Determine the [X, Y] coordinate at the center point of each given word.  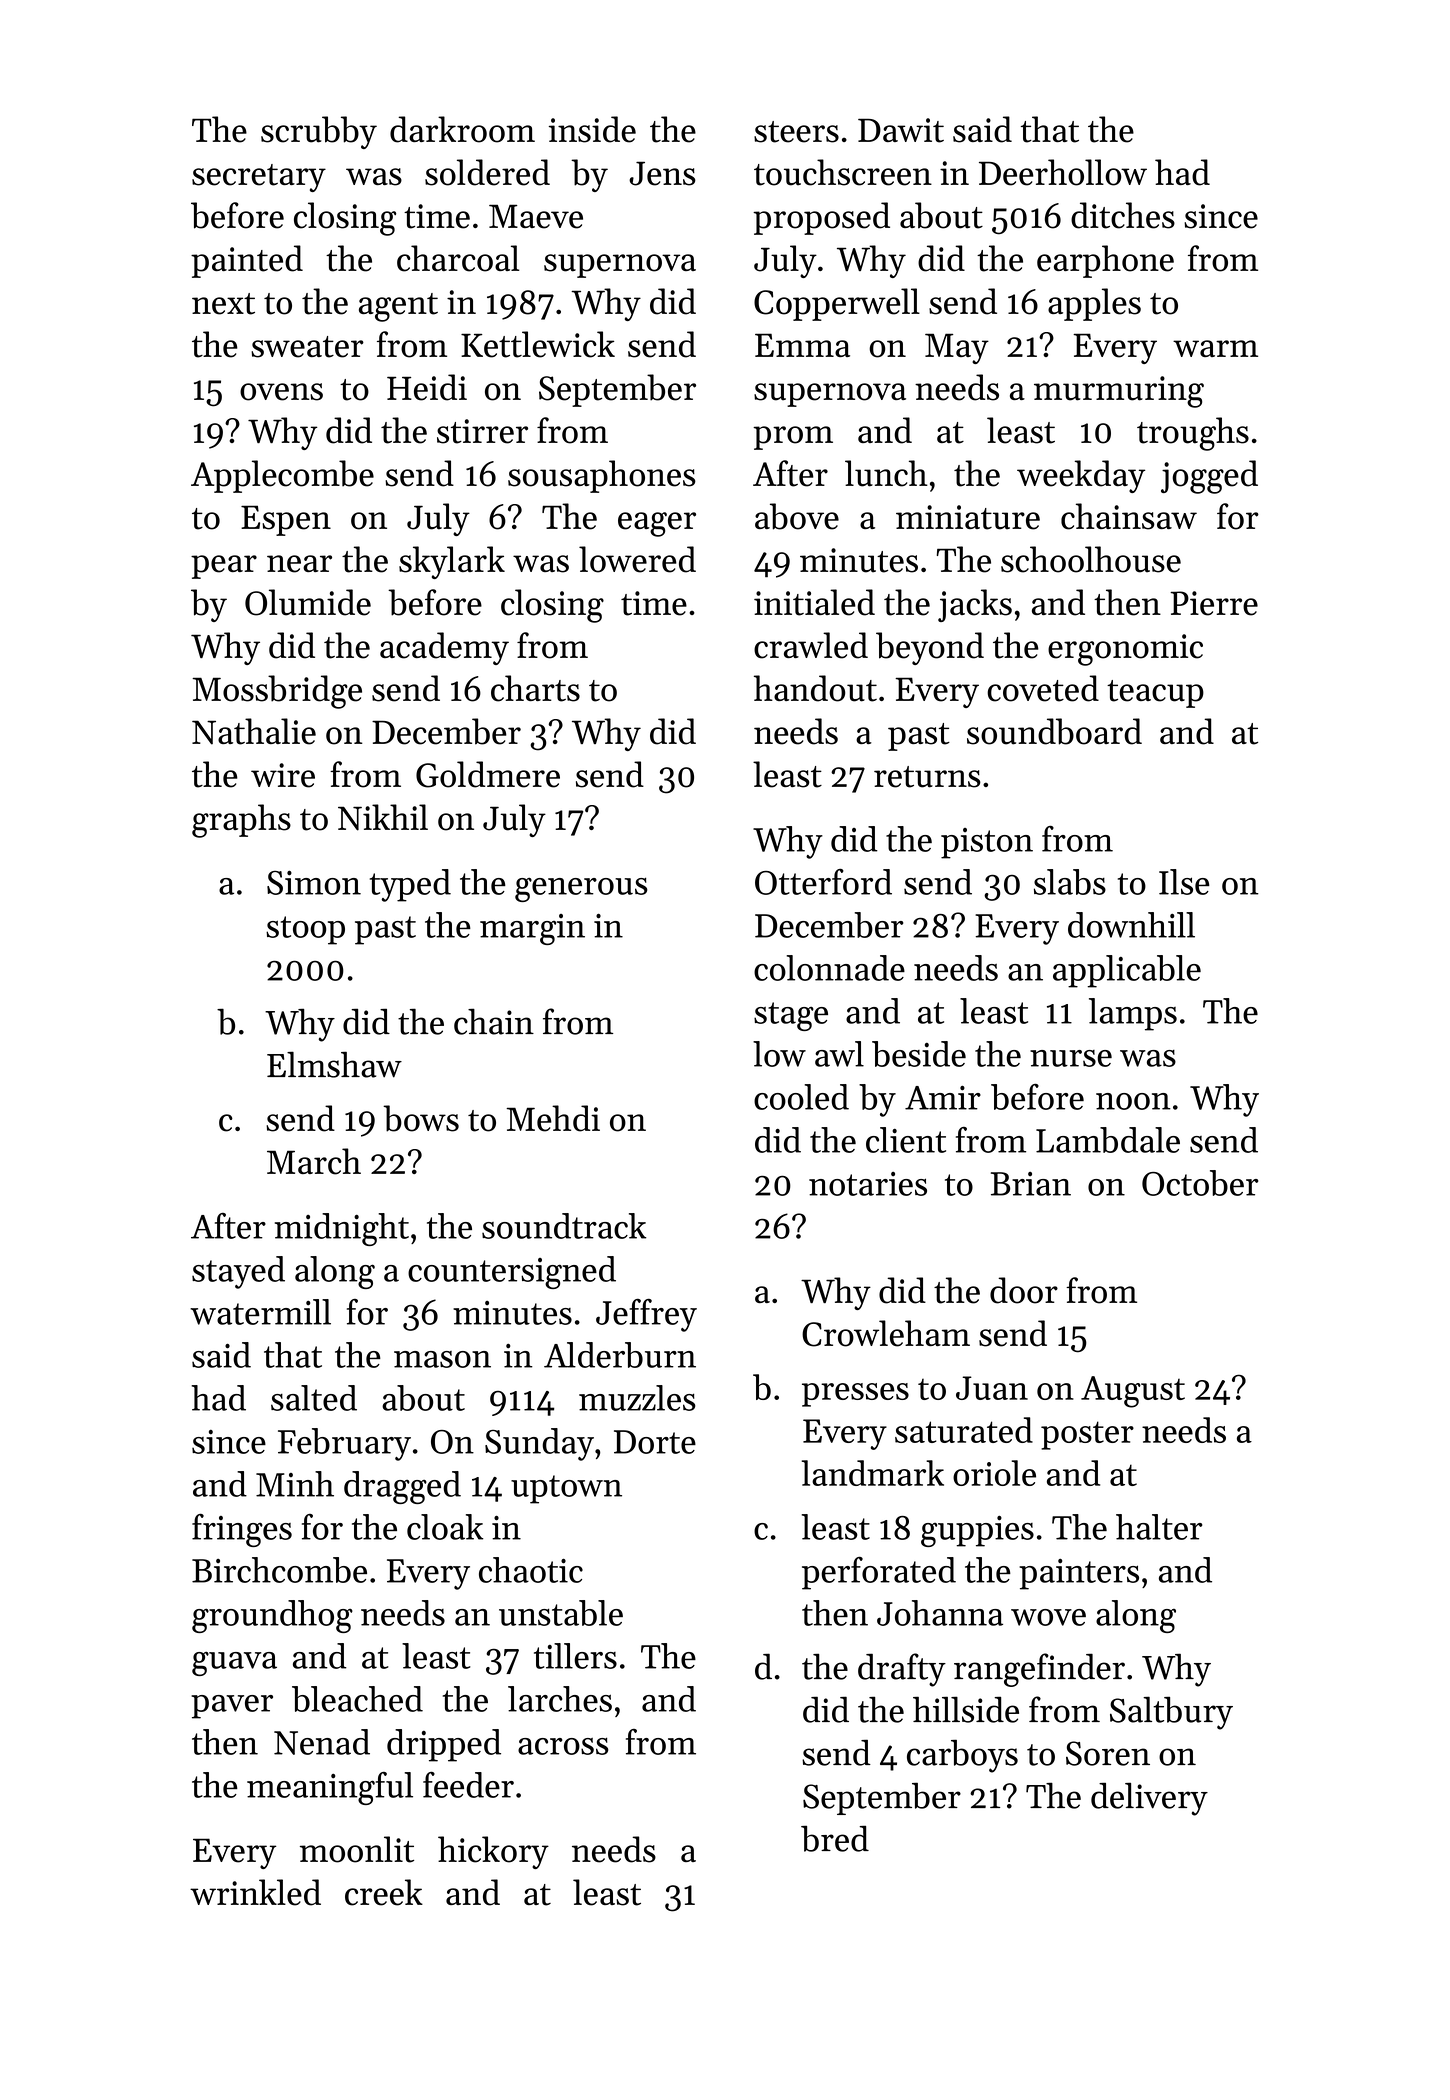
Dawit [901, 130]
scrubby [319, 132]
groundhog [272, 1616]
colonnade [829, 968]
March [314, 1161]
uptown [566, 1489]
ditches [1123, 215]
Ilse [1184, 882]
